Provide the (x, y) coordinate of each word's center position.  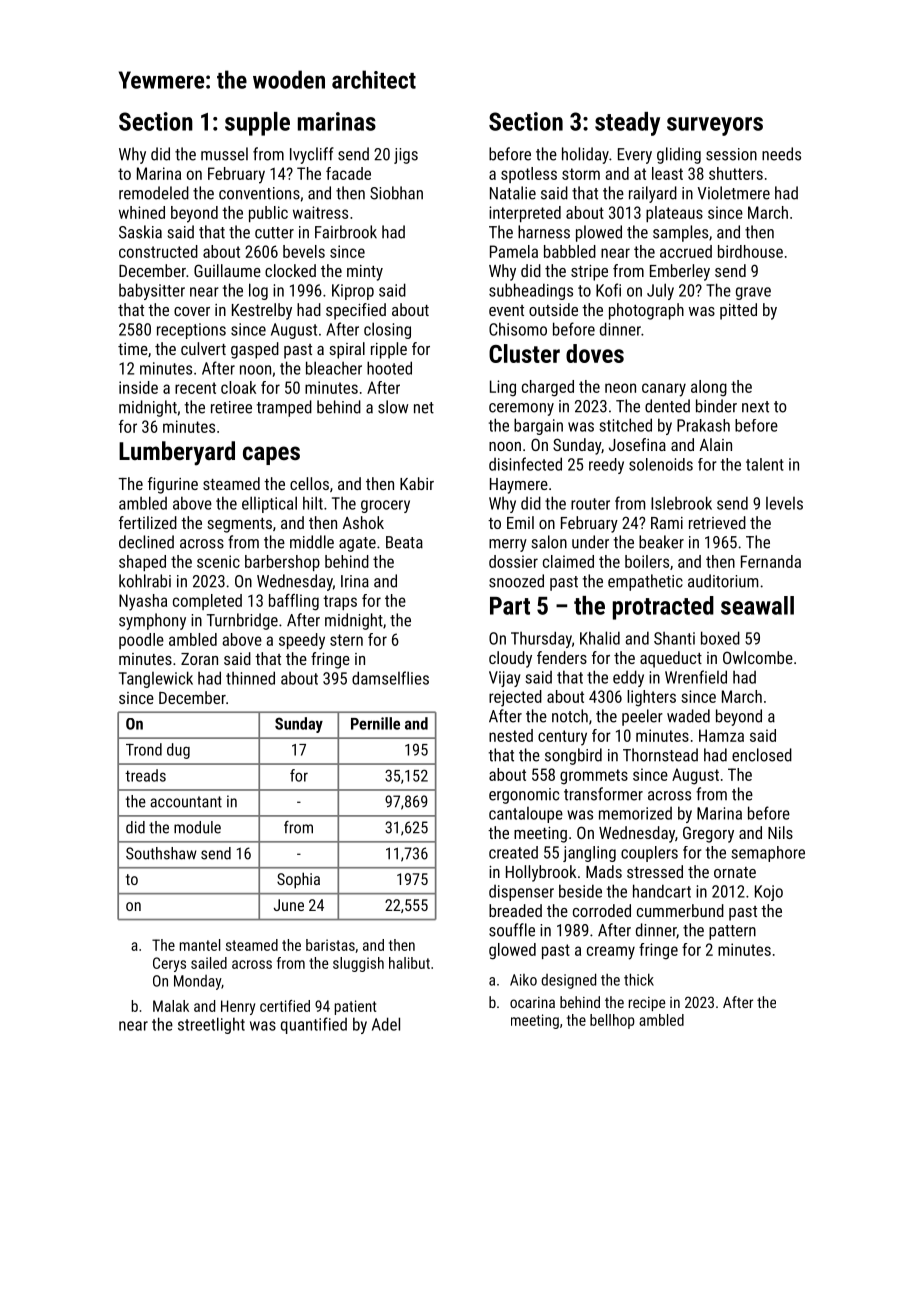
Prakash (703, 425)
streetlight (211, 1025)
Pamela (514, 251)
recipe (647, 1004)
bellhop (612, 1021)
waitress (320, 212)
